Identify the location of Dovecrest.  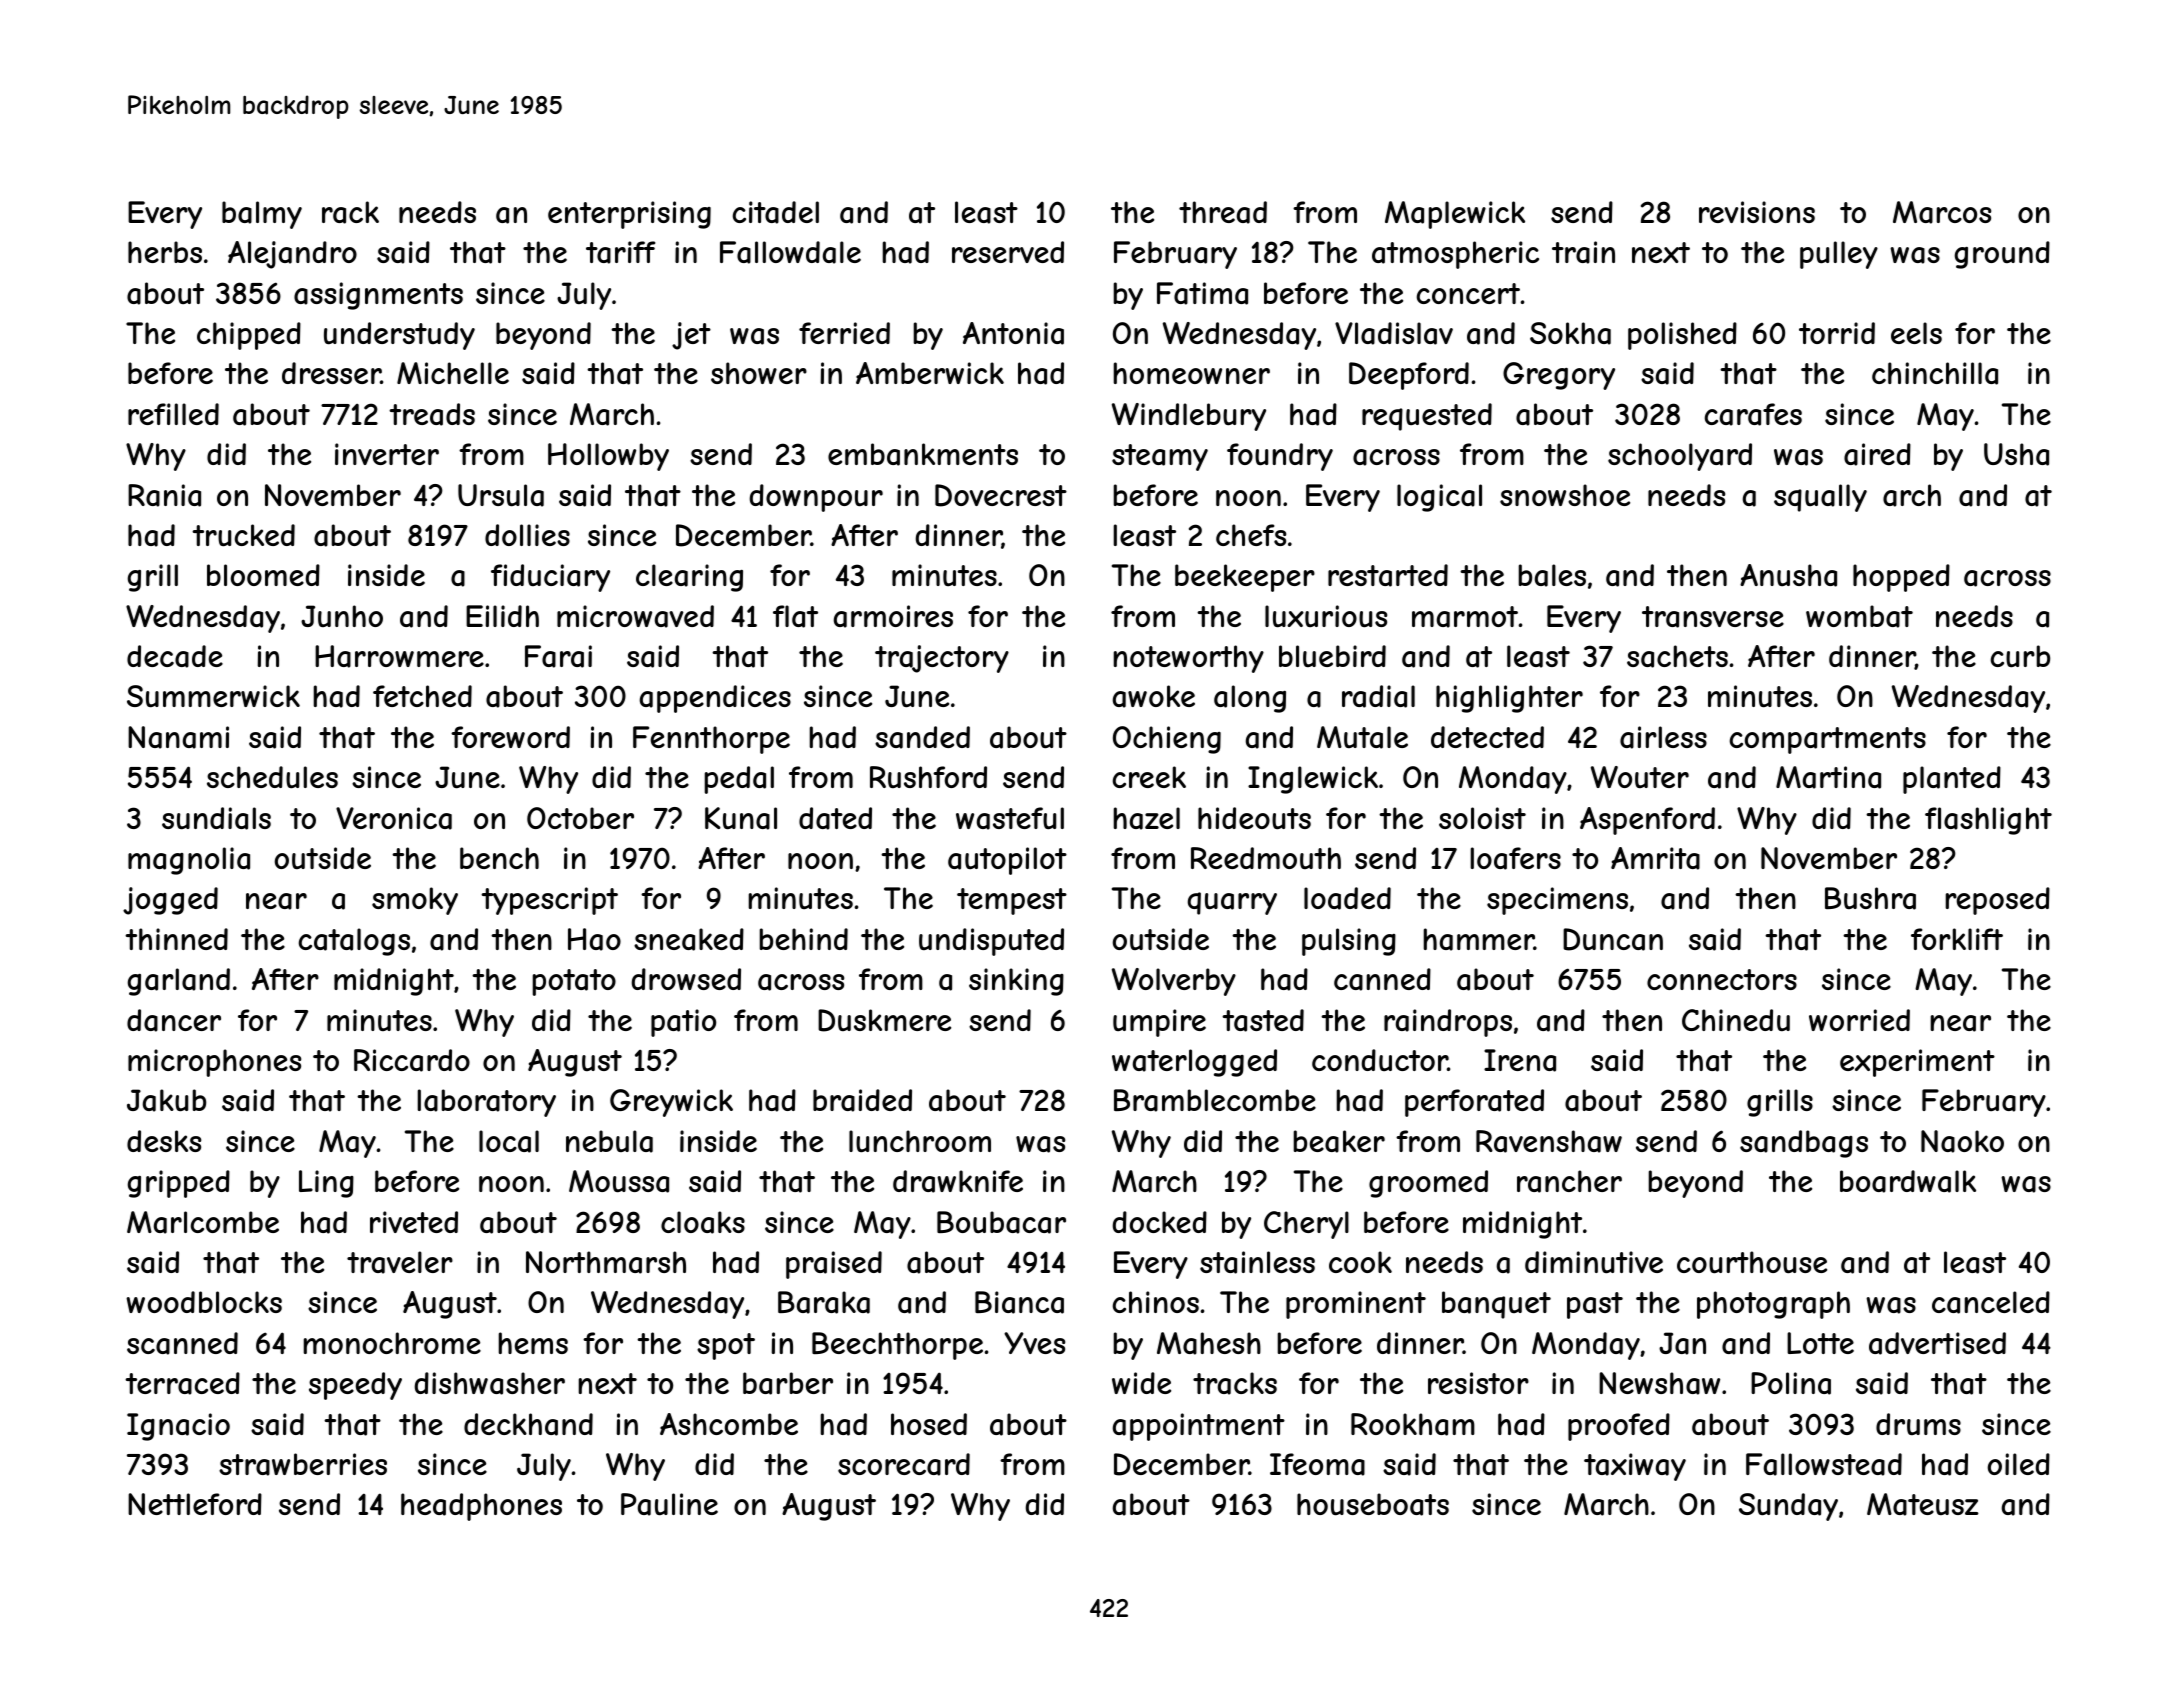
(1001, 495).
